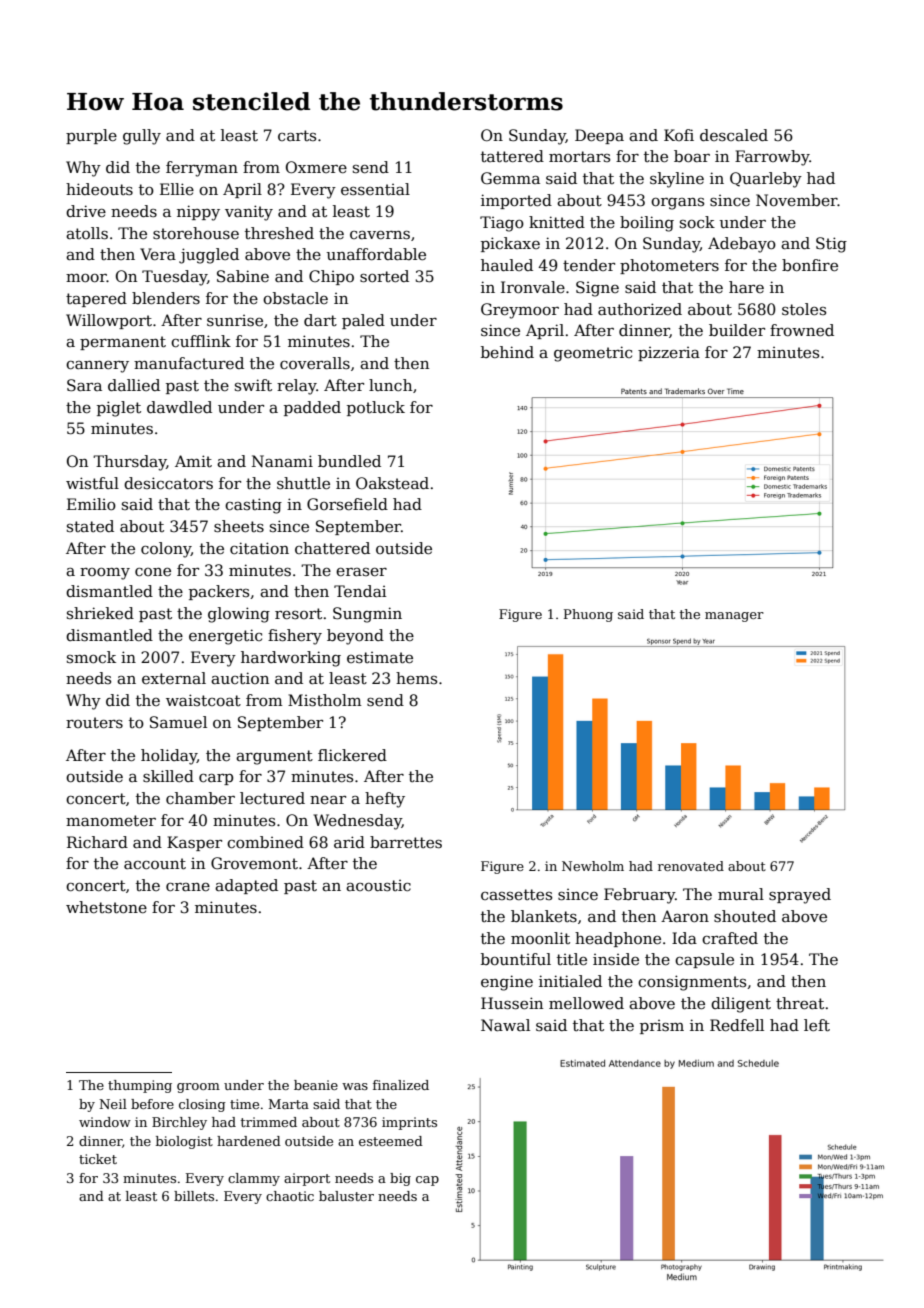  What do you see at coordinates (588, 615) in the screenshot?
I see `Phuong` at bounding box center [588, 615].
